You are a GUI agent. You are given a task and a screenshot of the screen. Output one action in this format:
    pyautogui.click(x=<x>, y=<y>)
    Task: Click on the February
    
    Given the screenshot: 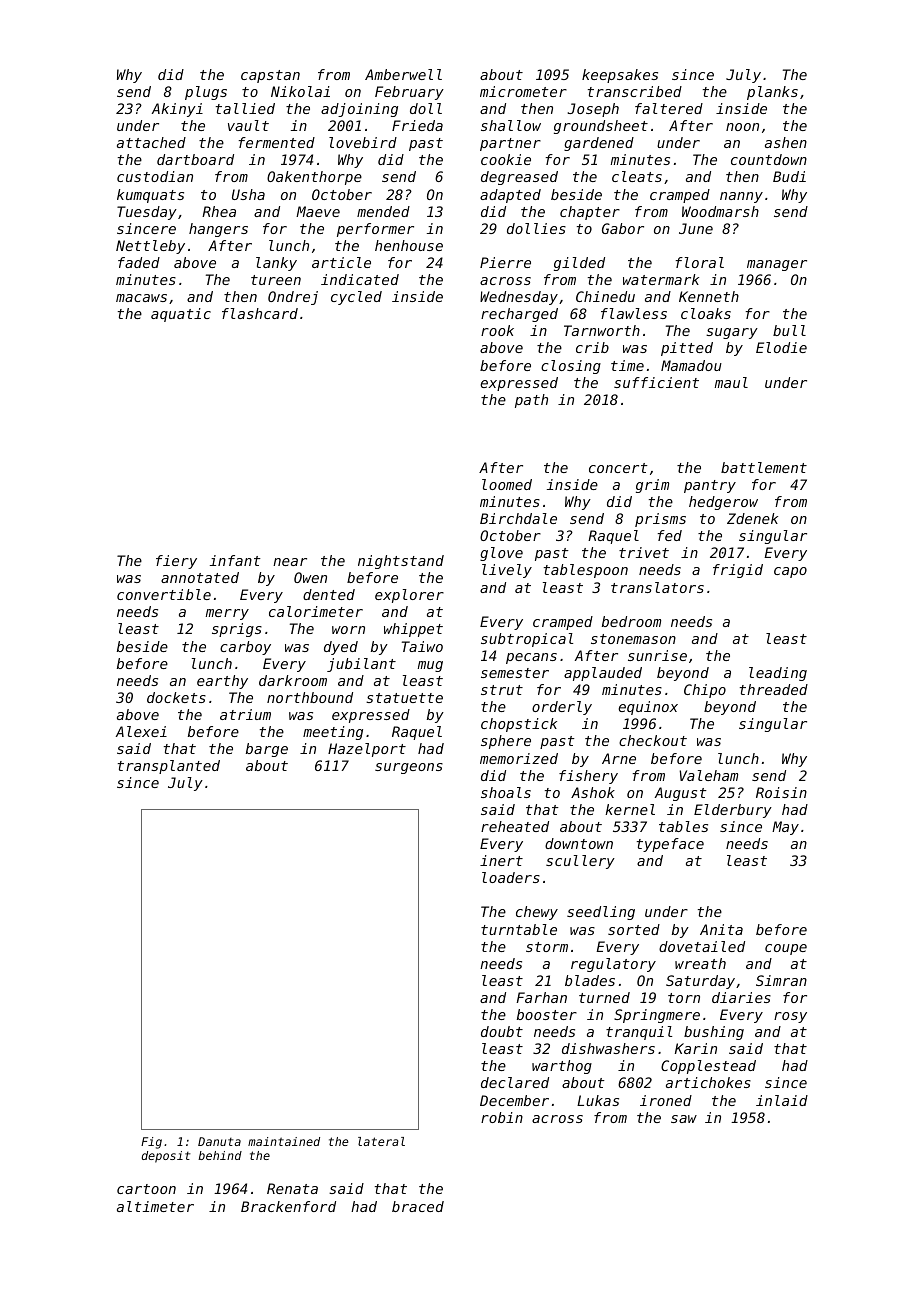 What is the action you would take?
    pyautogui.click(x=409, y=93)
